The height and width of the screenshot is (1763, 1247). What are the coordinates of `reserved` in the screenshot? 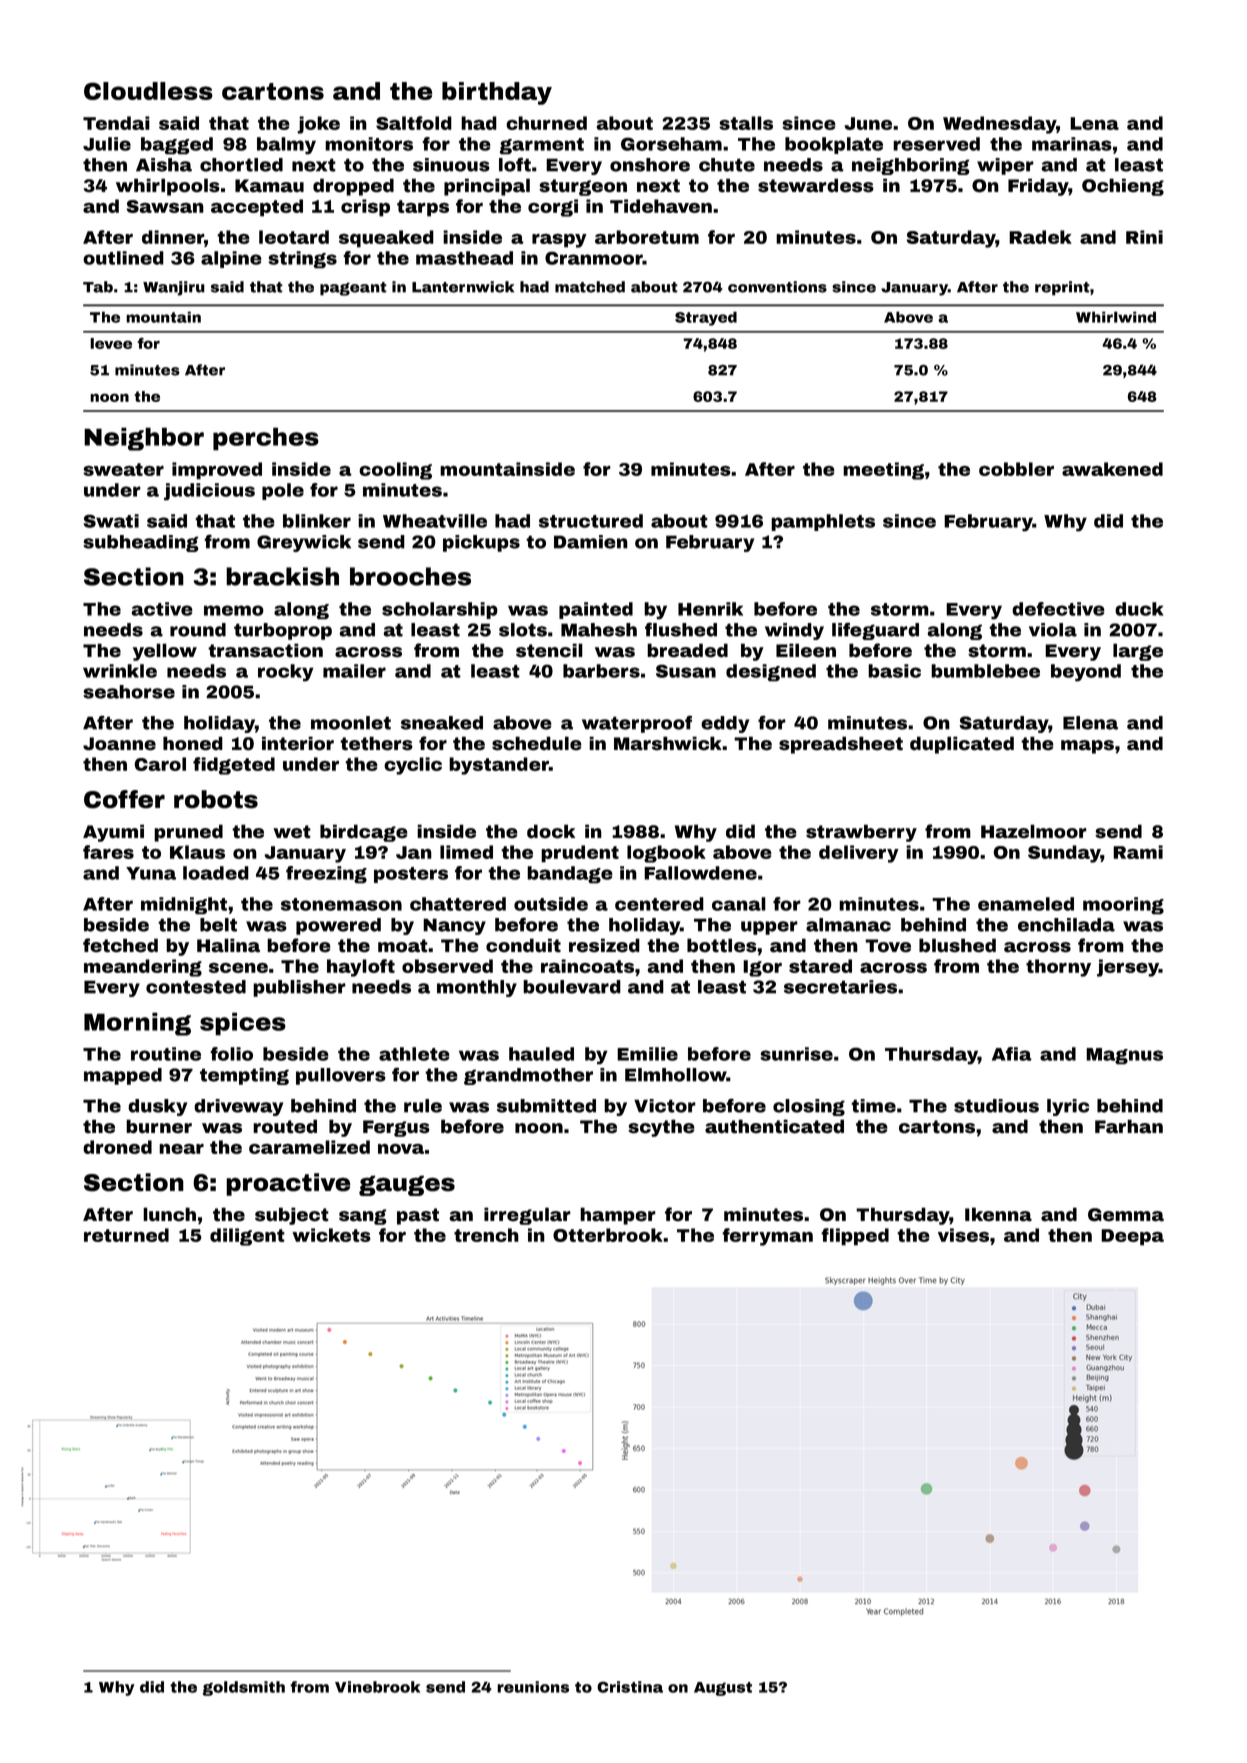 It's located at (936, 144).
